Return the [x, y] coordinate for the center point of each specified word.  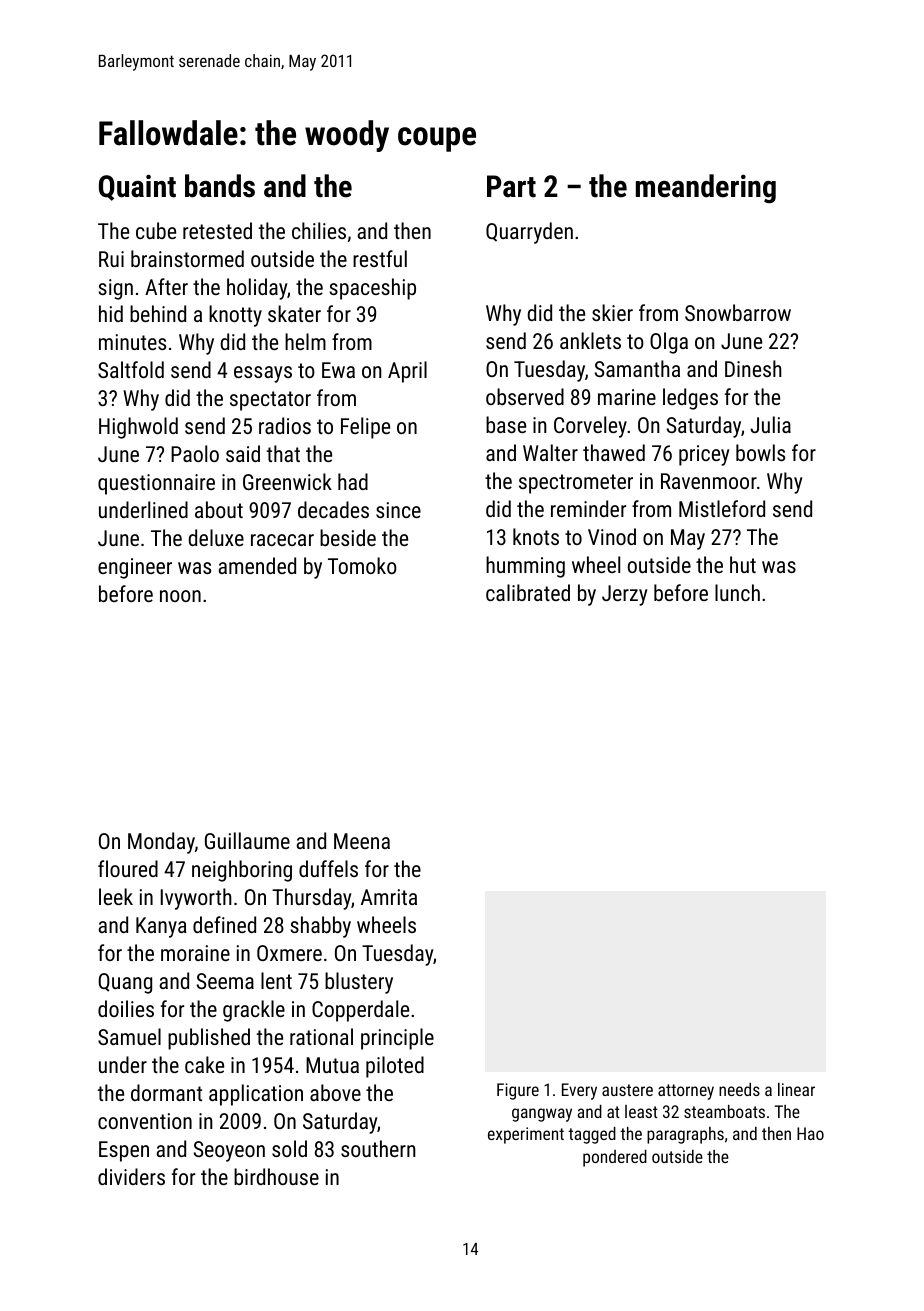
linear [796, 1089]
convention [145, 1121]
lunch [737, 592]
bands [220, 186]
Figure [518, 1091]
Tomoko [362, 565]
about [219, 509]
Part [511, 186]
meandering [706, 189]
